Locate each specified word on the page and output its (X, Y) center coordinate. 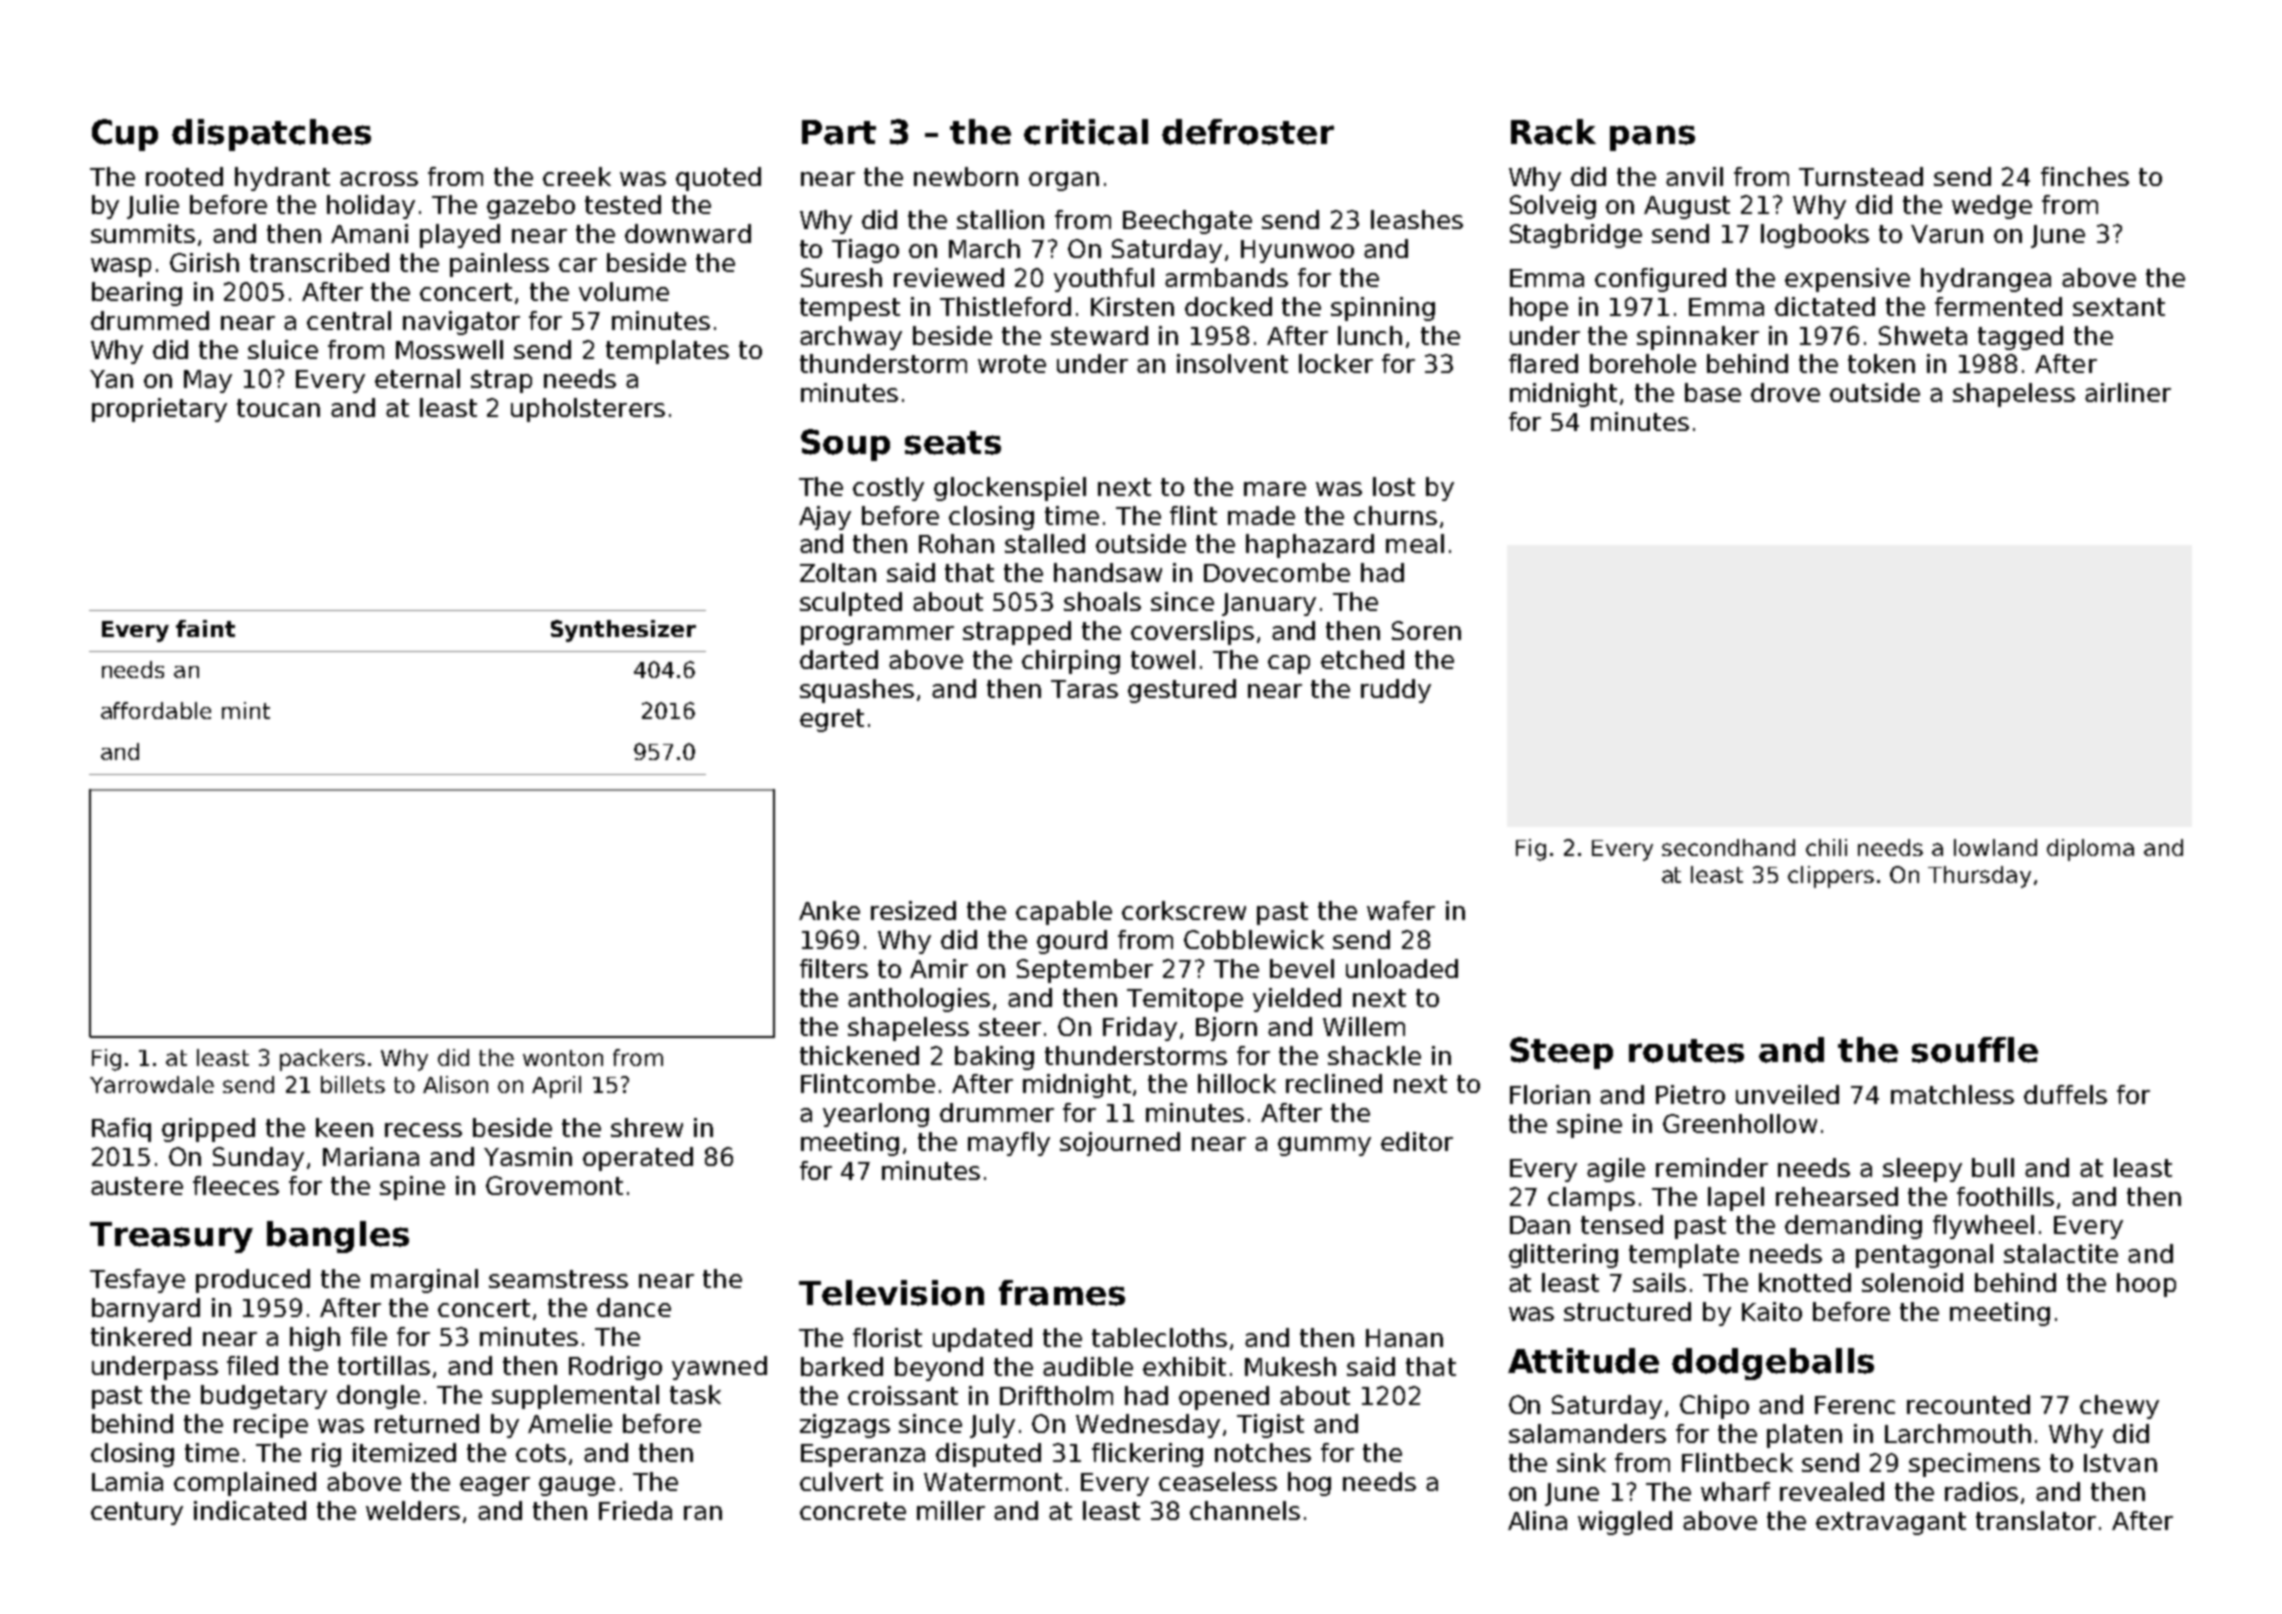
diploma (2090, 850)
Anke (829, 910)
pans (1652, 138)
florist (887, 1337)
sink (1581, 1462)
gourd (1072, 942)
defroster (1248, 132)
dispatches (271, 135)
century (137, 1513)
